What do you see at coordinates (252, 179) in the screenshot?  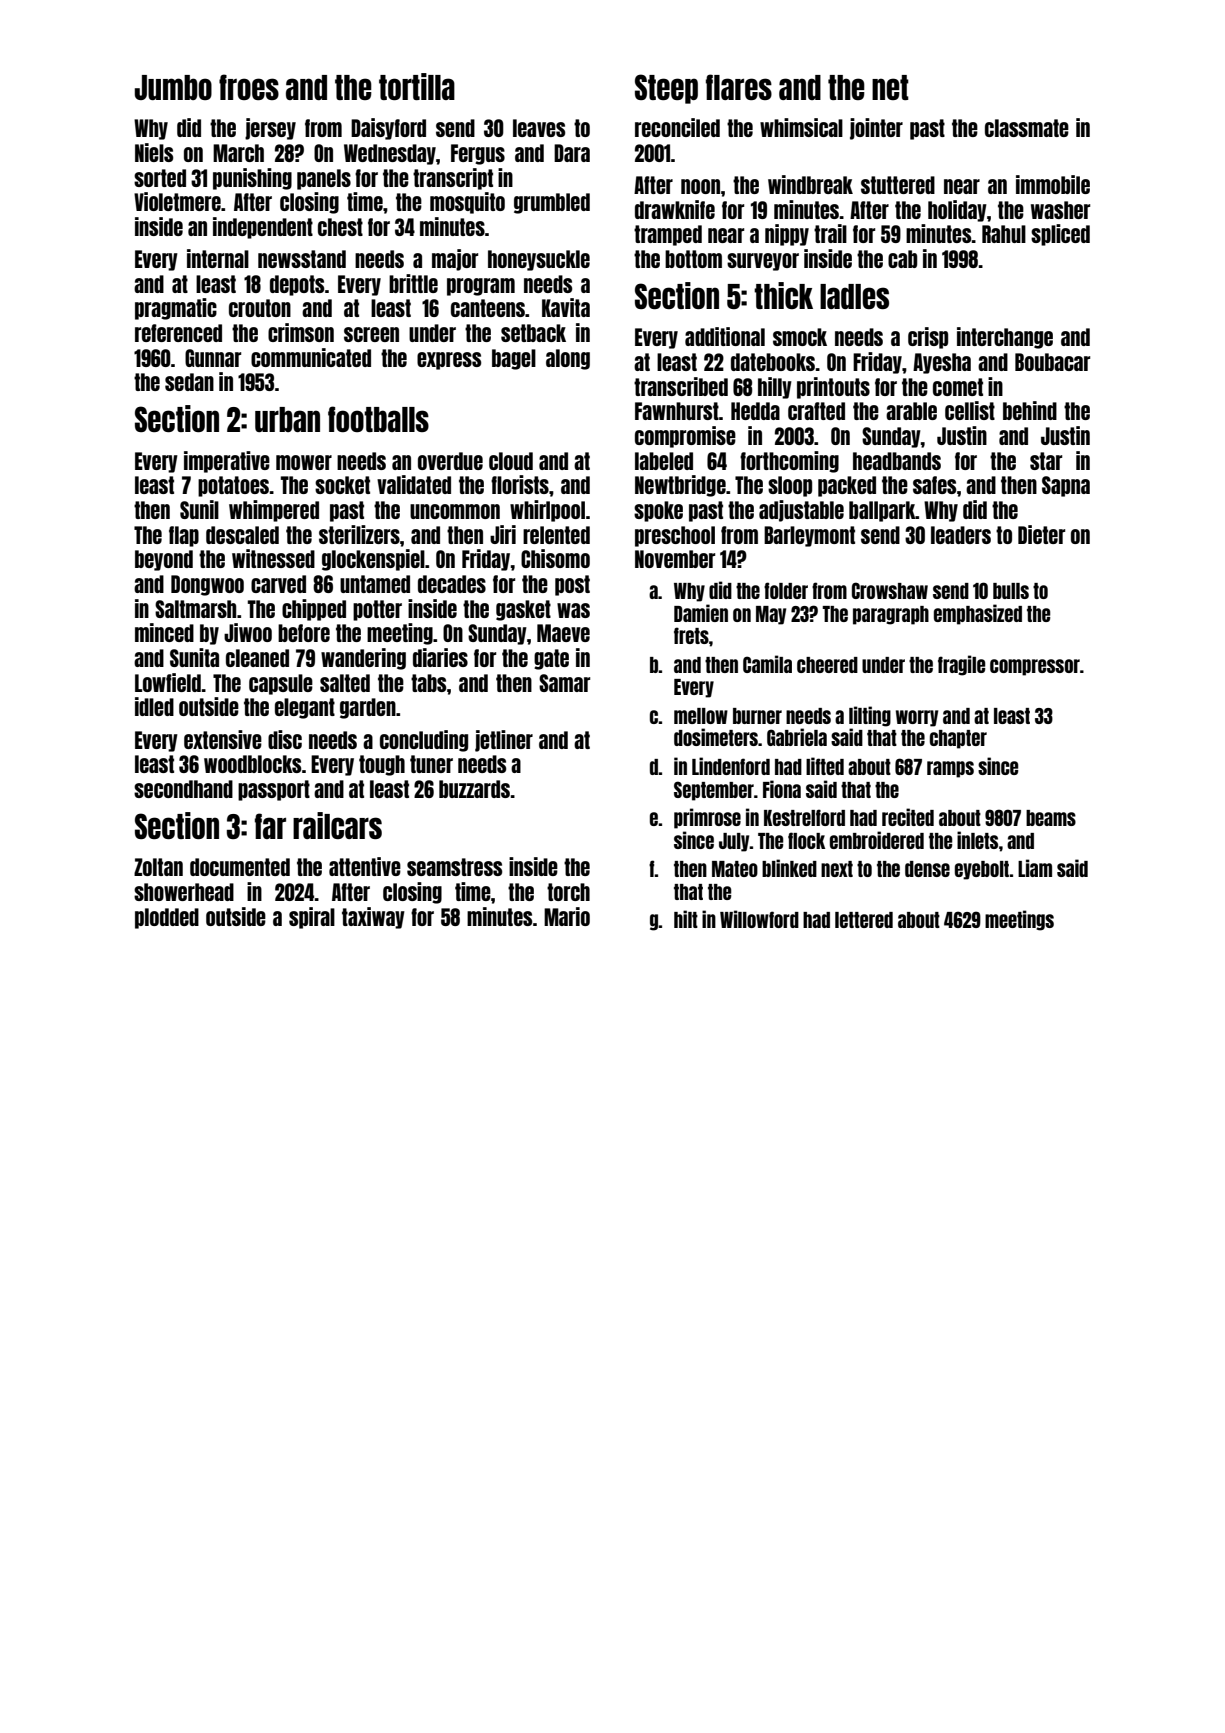 I see `punishing` at bounding box center [252, 179].
